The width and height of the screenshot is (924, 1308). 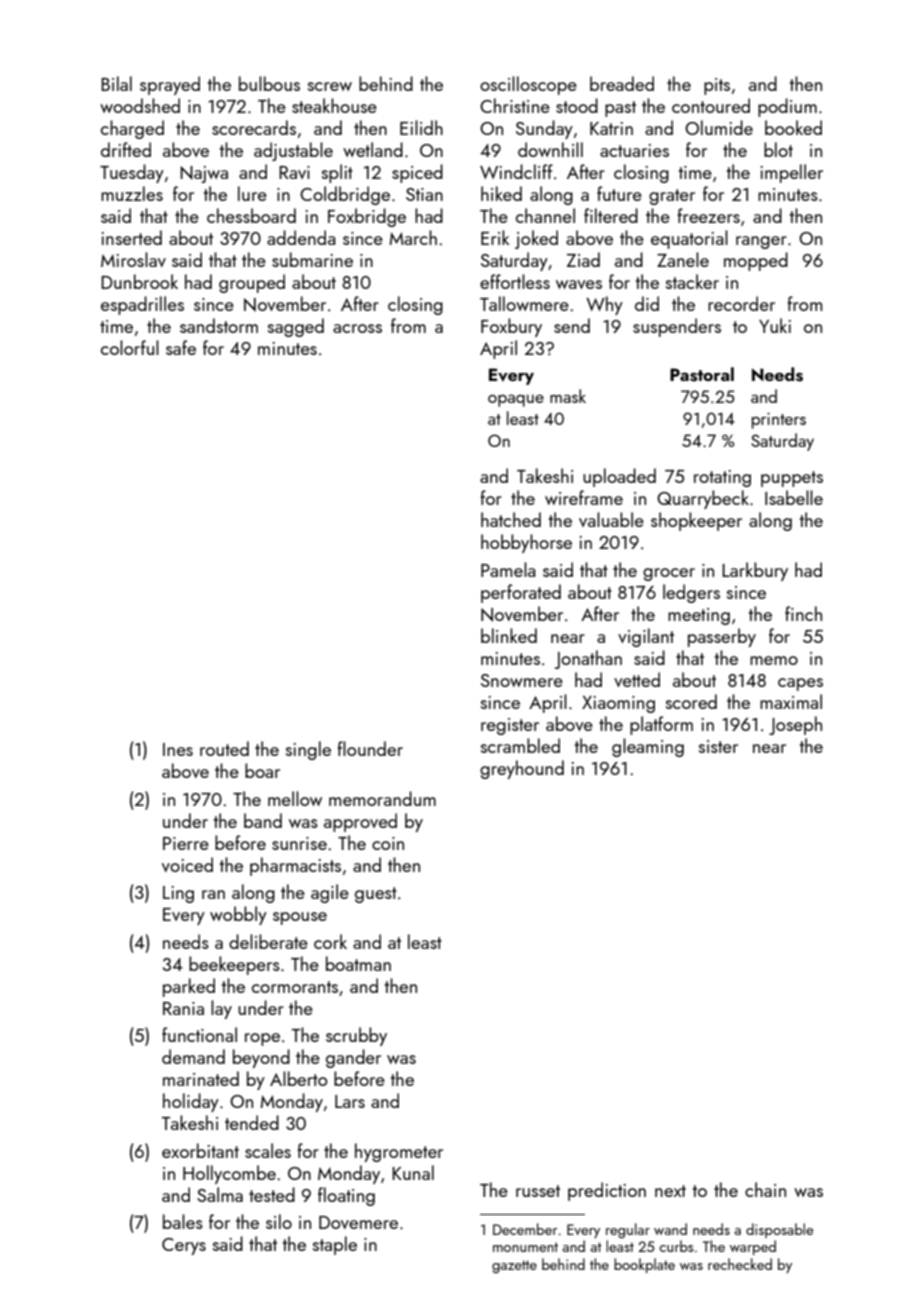 I want to click on Cerys, so click(x=184, y=1246).
